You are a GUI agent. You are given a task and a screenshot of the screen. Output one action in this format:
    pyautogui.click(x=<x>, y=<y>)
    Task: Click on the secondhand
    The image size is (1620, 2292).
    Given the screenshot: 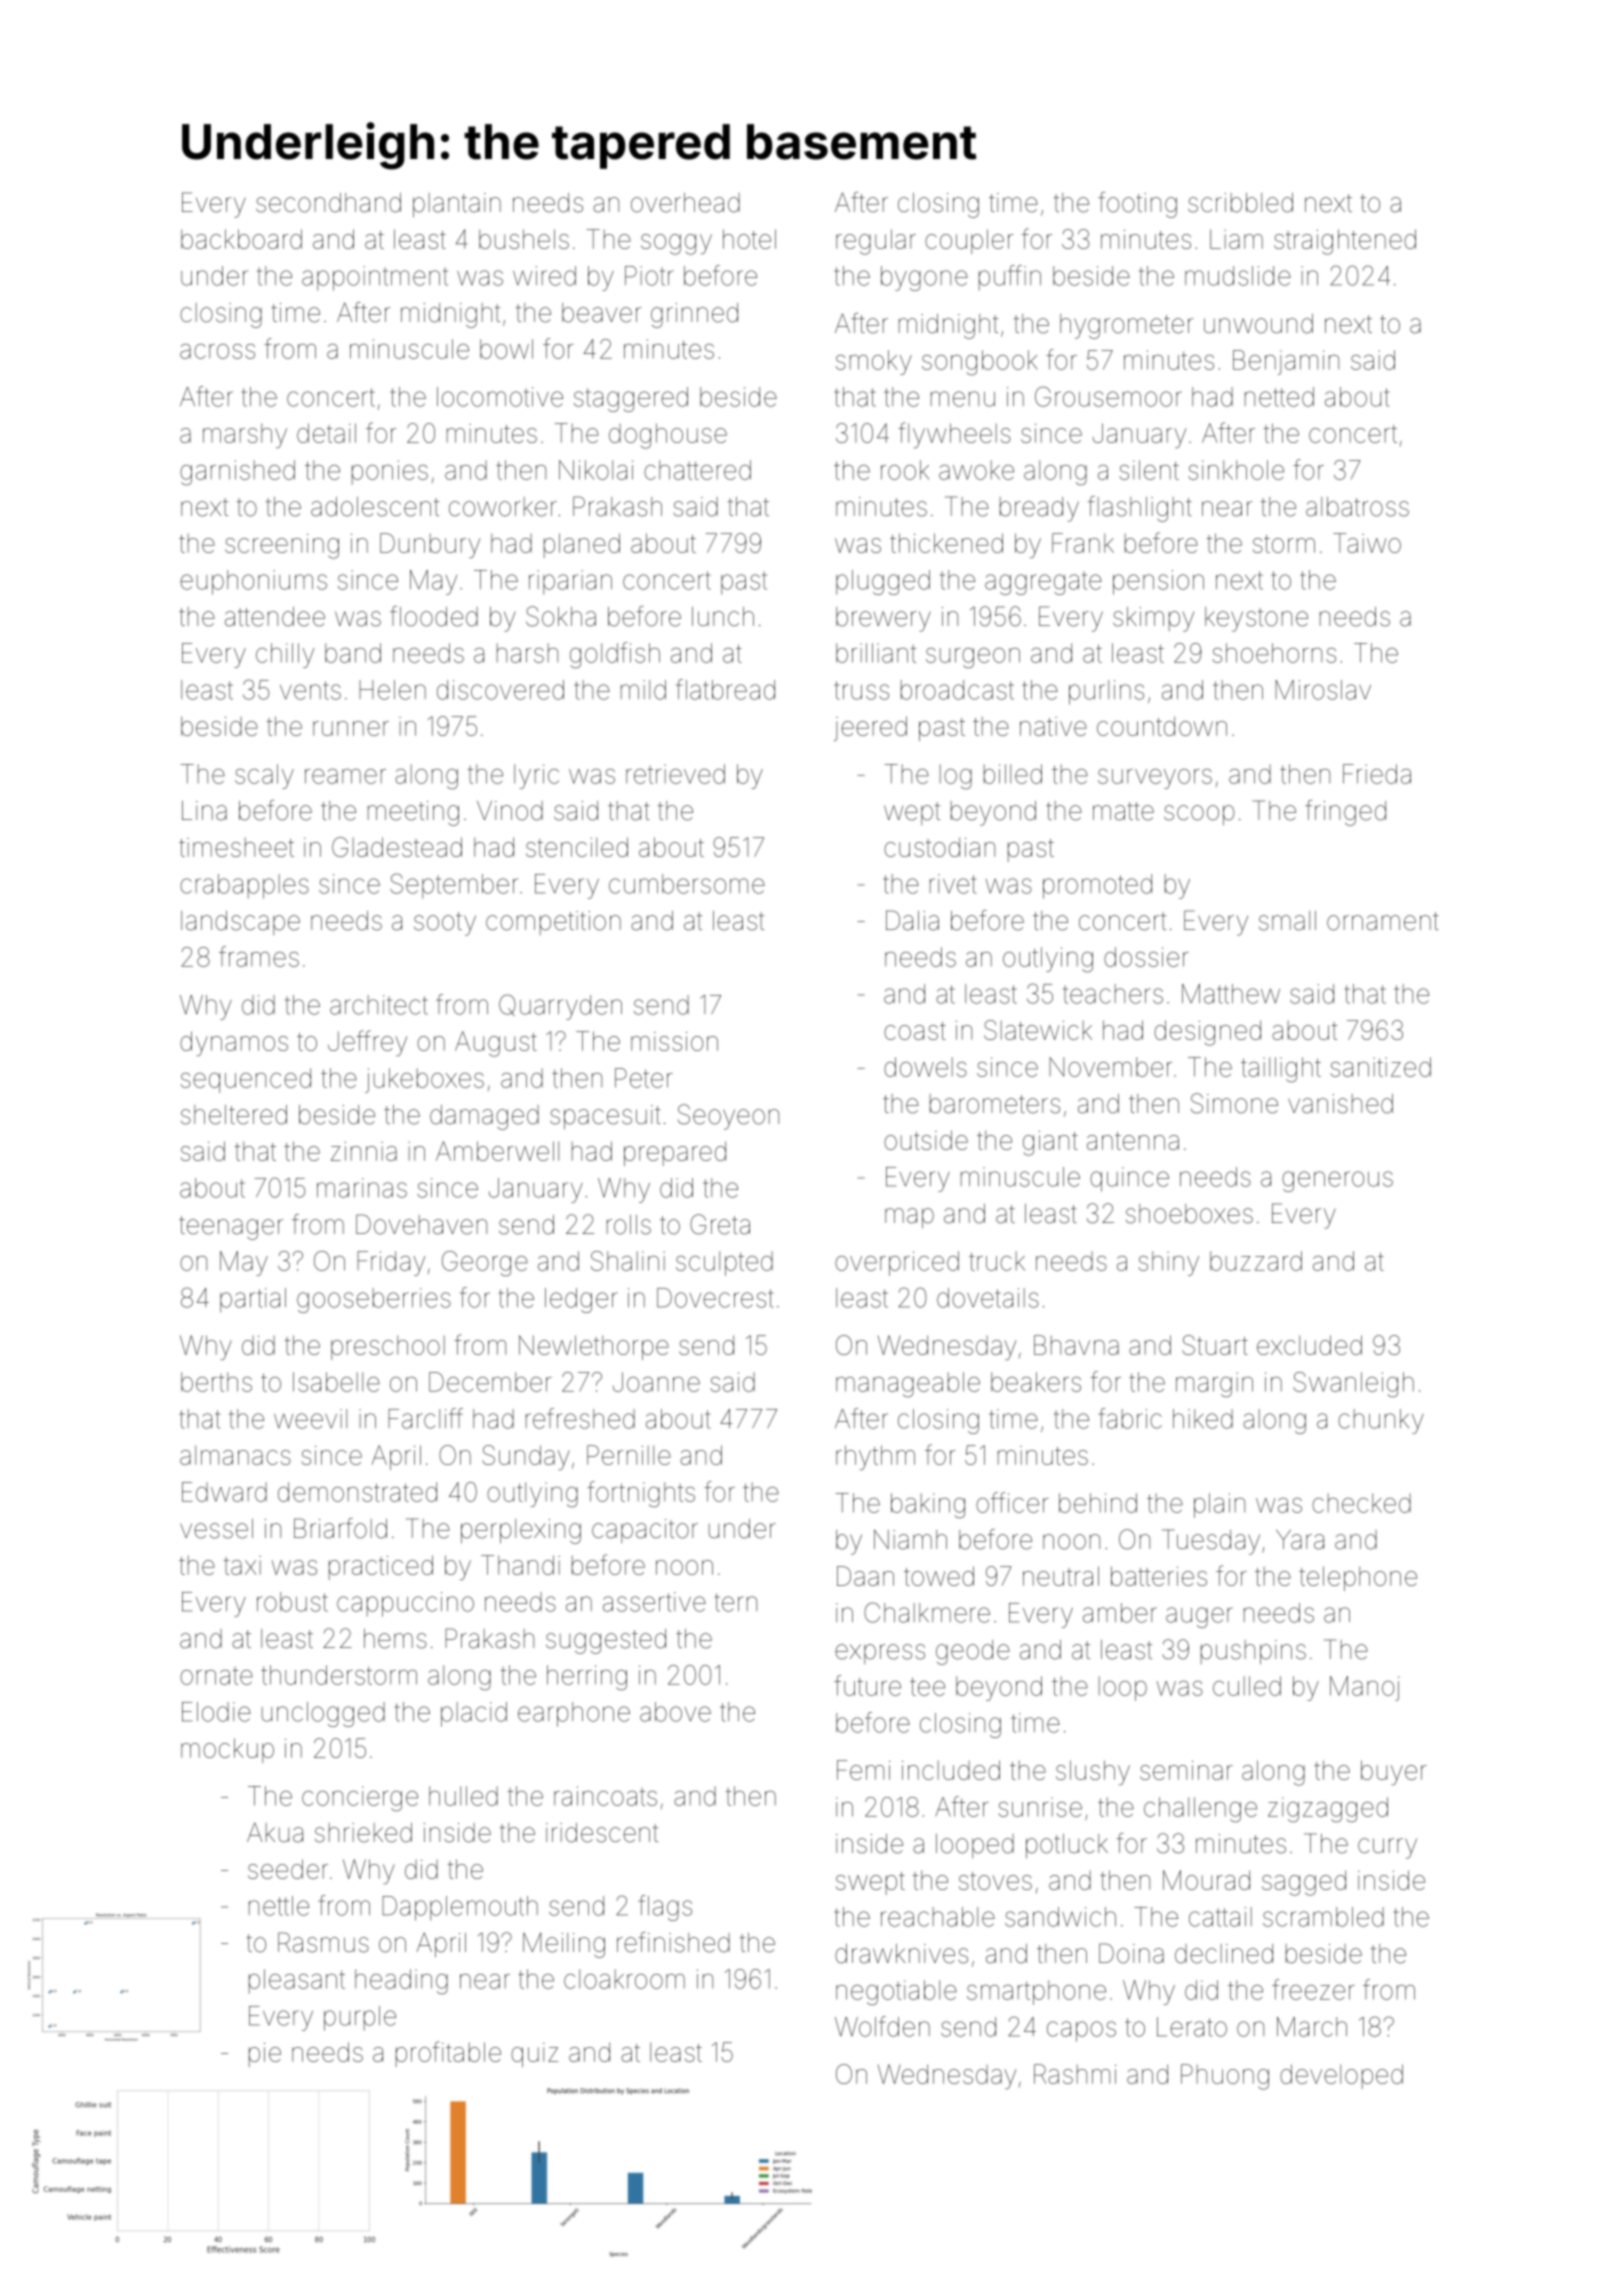 What is the action you would take?
    pyautogui.click(x=328, y=203)
